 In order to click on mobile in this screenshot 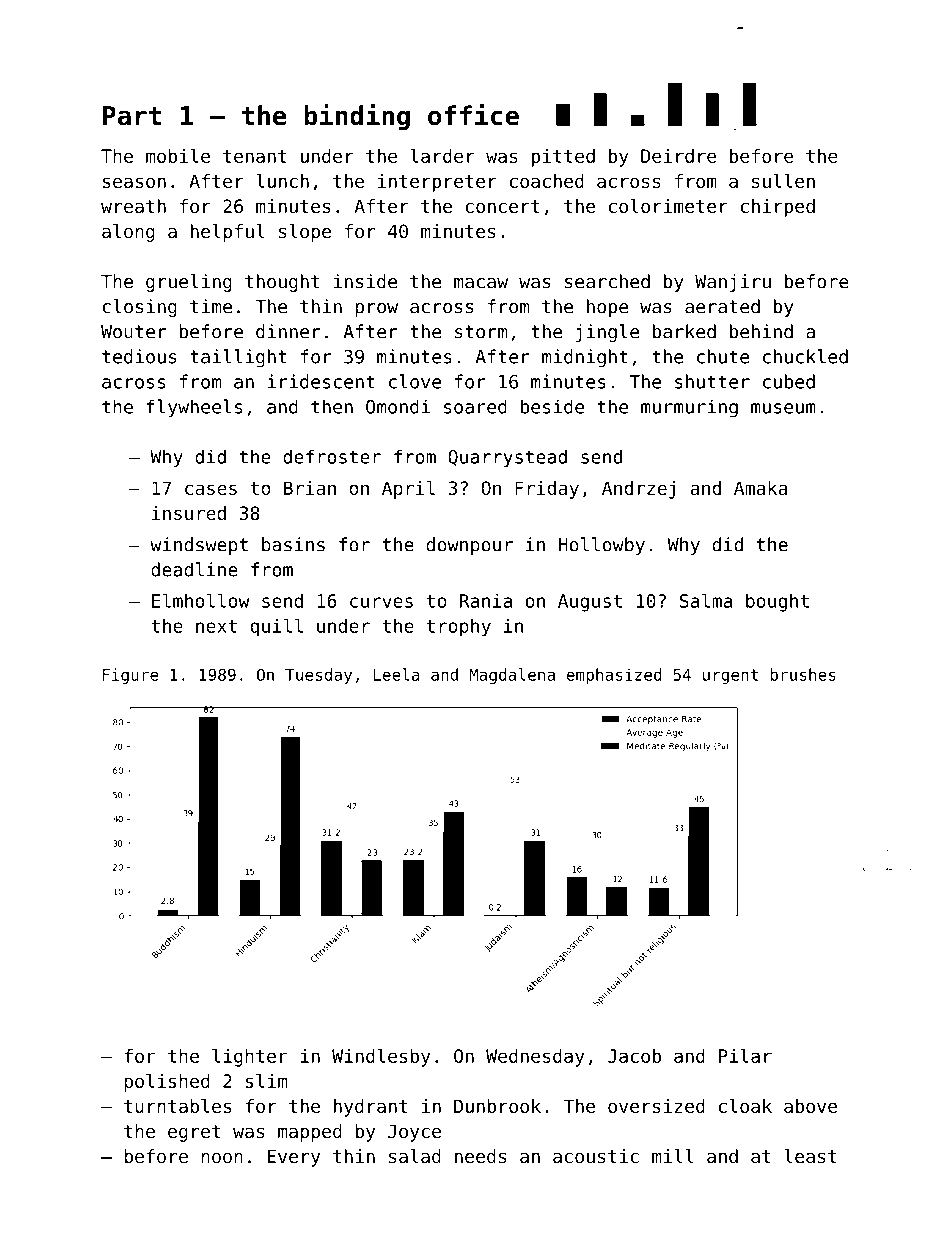, I will do `click(178, 156)`.
